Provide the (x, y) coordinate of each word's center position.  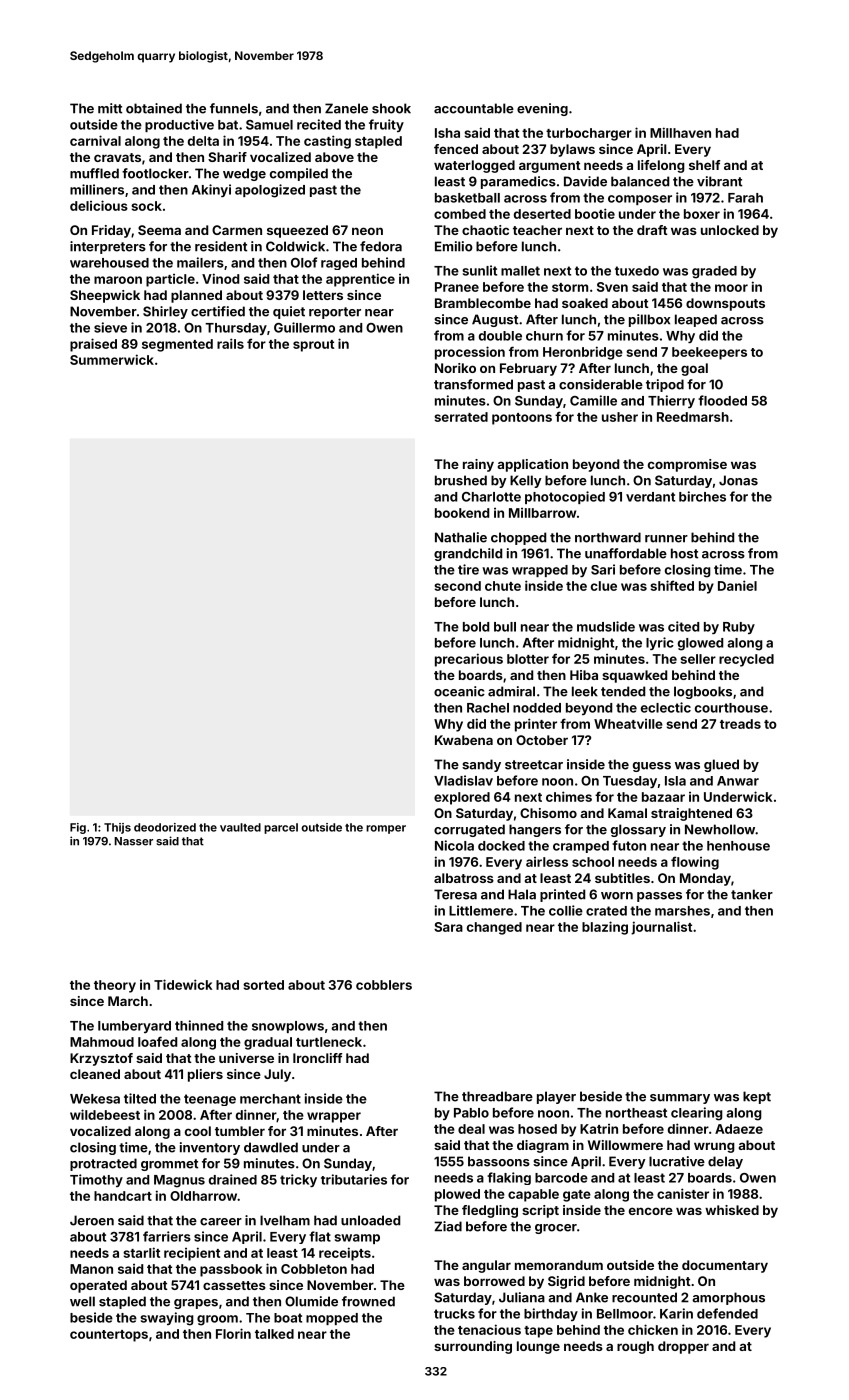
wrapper (334, 1117)
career (221, 1222)
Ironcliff (317, 1058)
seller (698, 659)
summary (680, 1099)
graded (714, 272)
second (457, 586)
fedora (381, 246)
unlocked (730, 230)
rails (230, 343)
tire (468, 569)
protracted (103, 1164)
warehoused (109, 263)
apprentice (360, 280)
